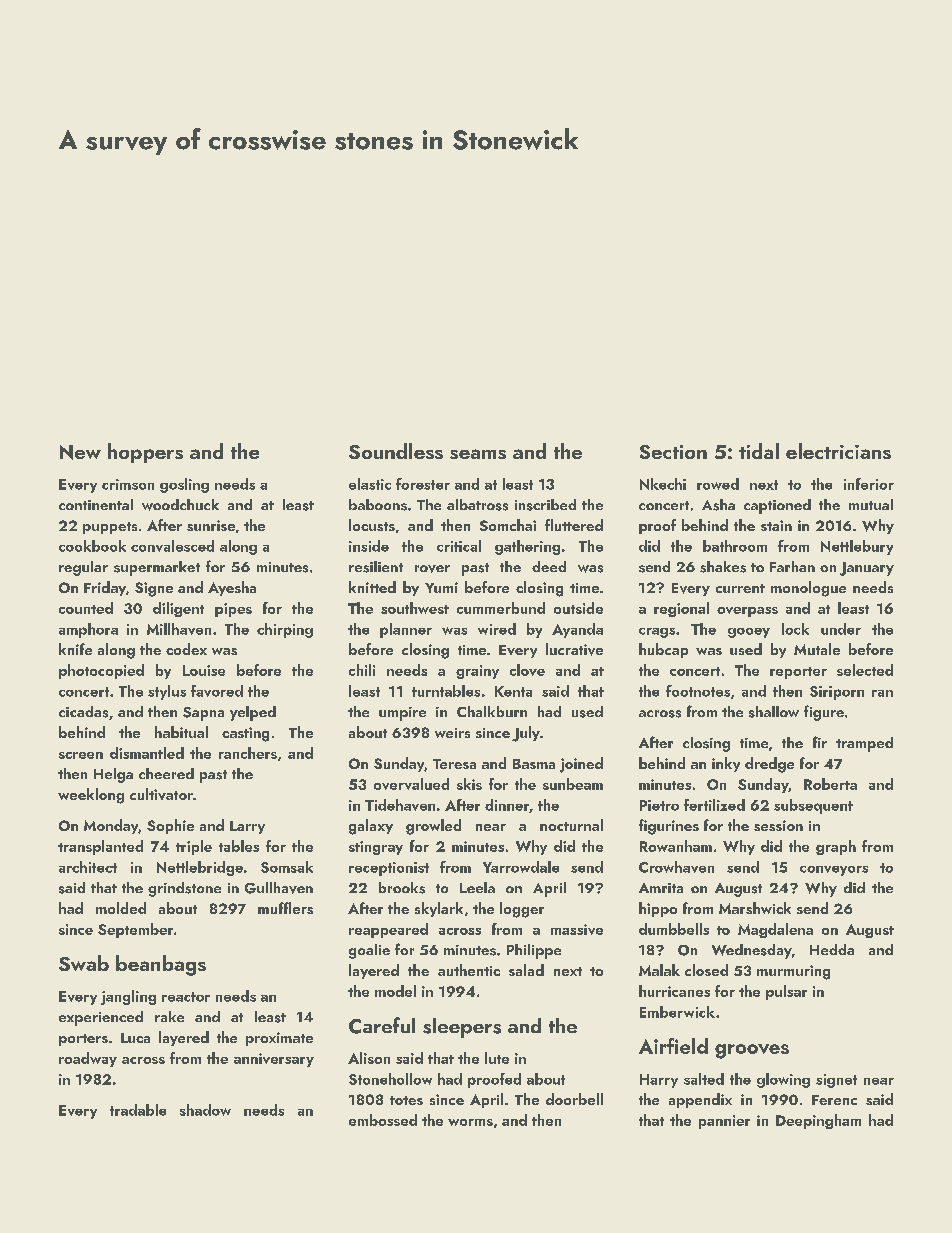  Describe the element at coordinates (534, 764) in the page. I see `Basma` at that location.
